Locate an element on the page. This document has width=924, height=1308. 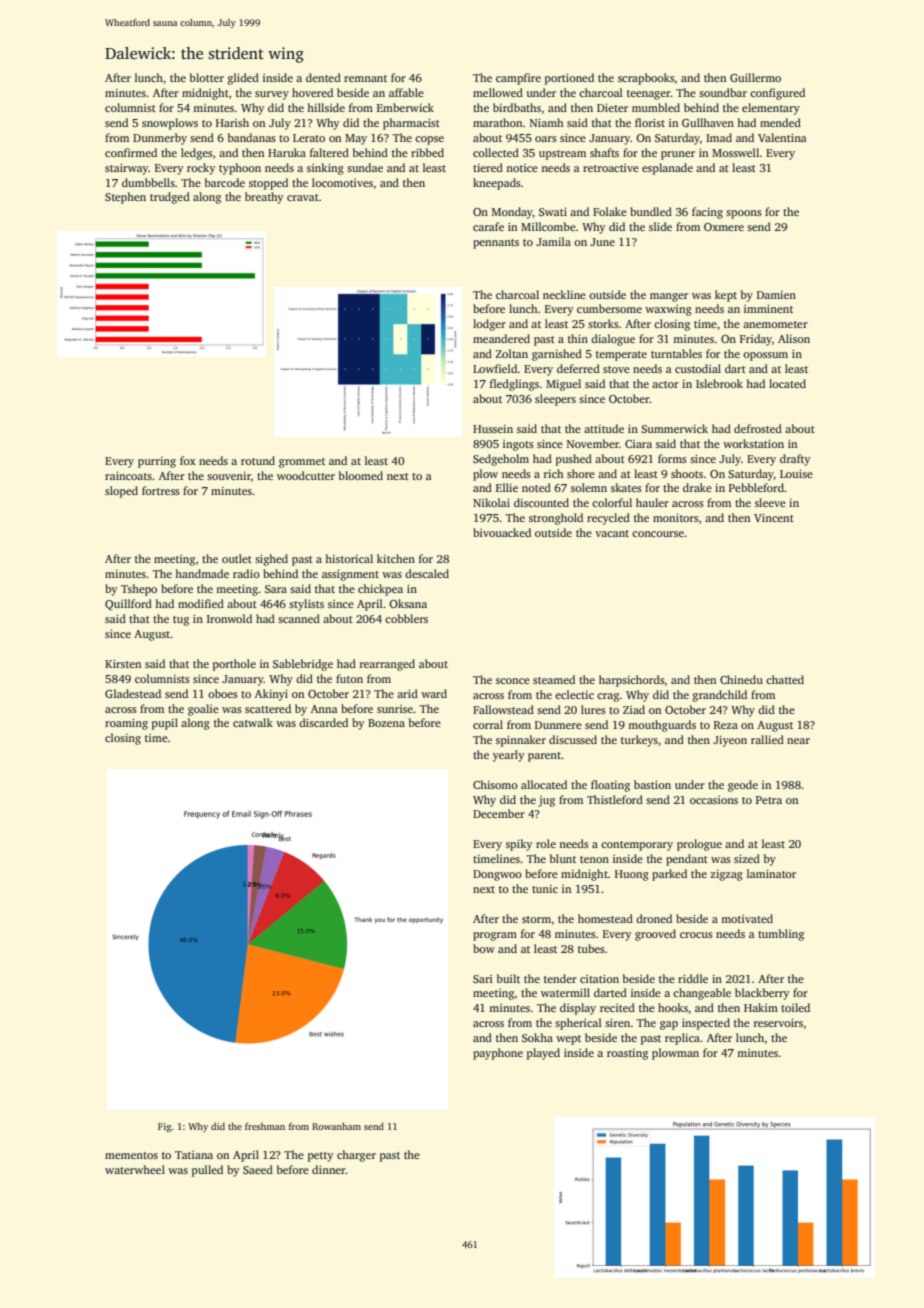
Swati is located at coordinates (553, 211).
